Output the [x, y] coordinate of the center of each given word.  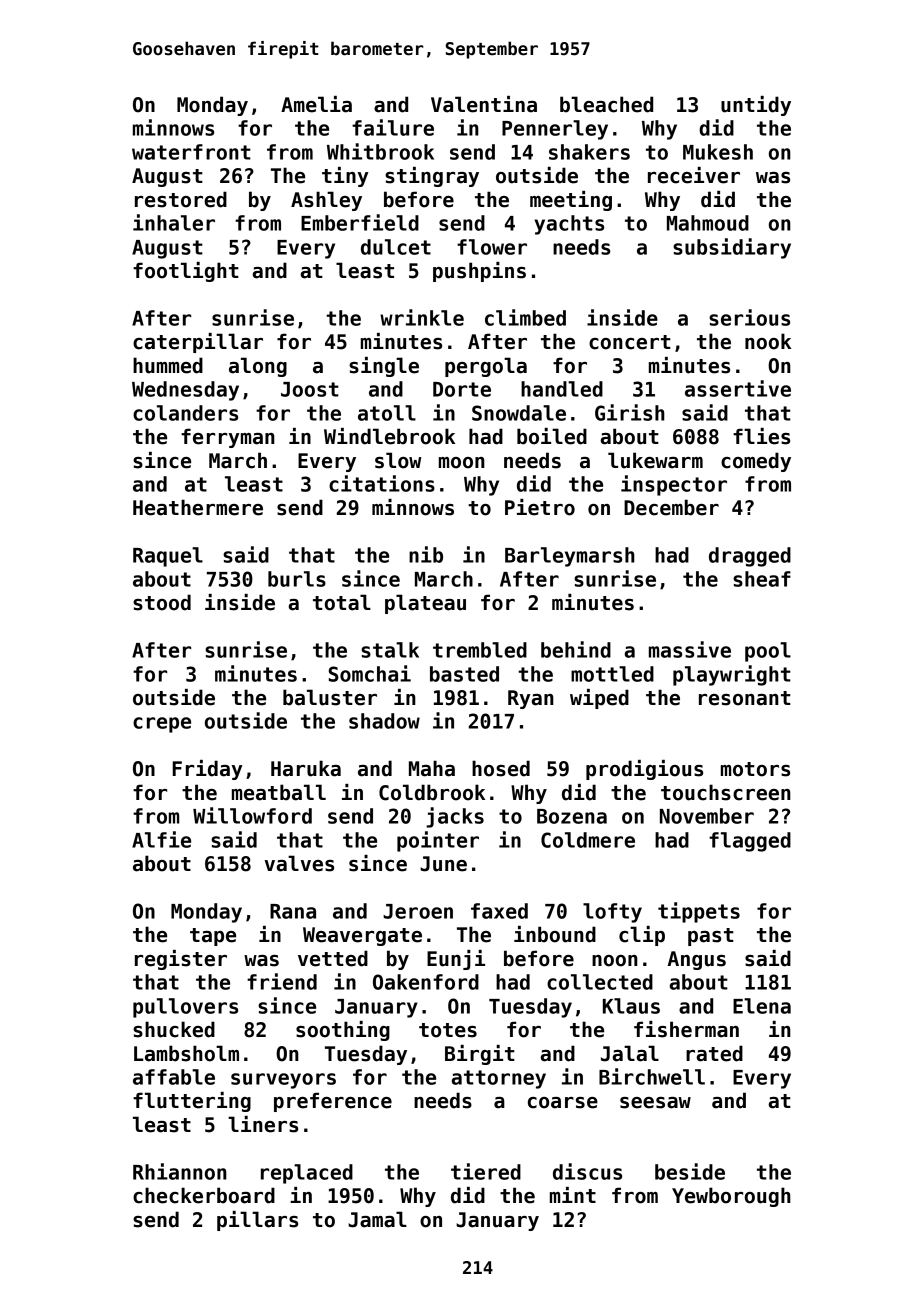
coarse [563, 1103]
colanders [185, 413]
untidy [756, 106]
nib [426, 554]
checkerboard [204, 1195]
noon [615, 961]
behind [576, 649]
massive [690, 649]
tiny [345, 177]
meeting [571, 201]
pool [768, 652]
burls [297, 579]
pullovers [185, 1008]
